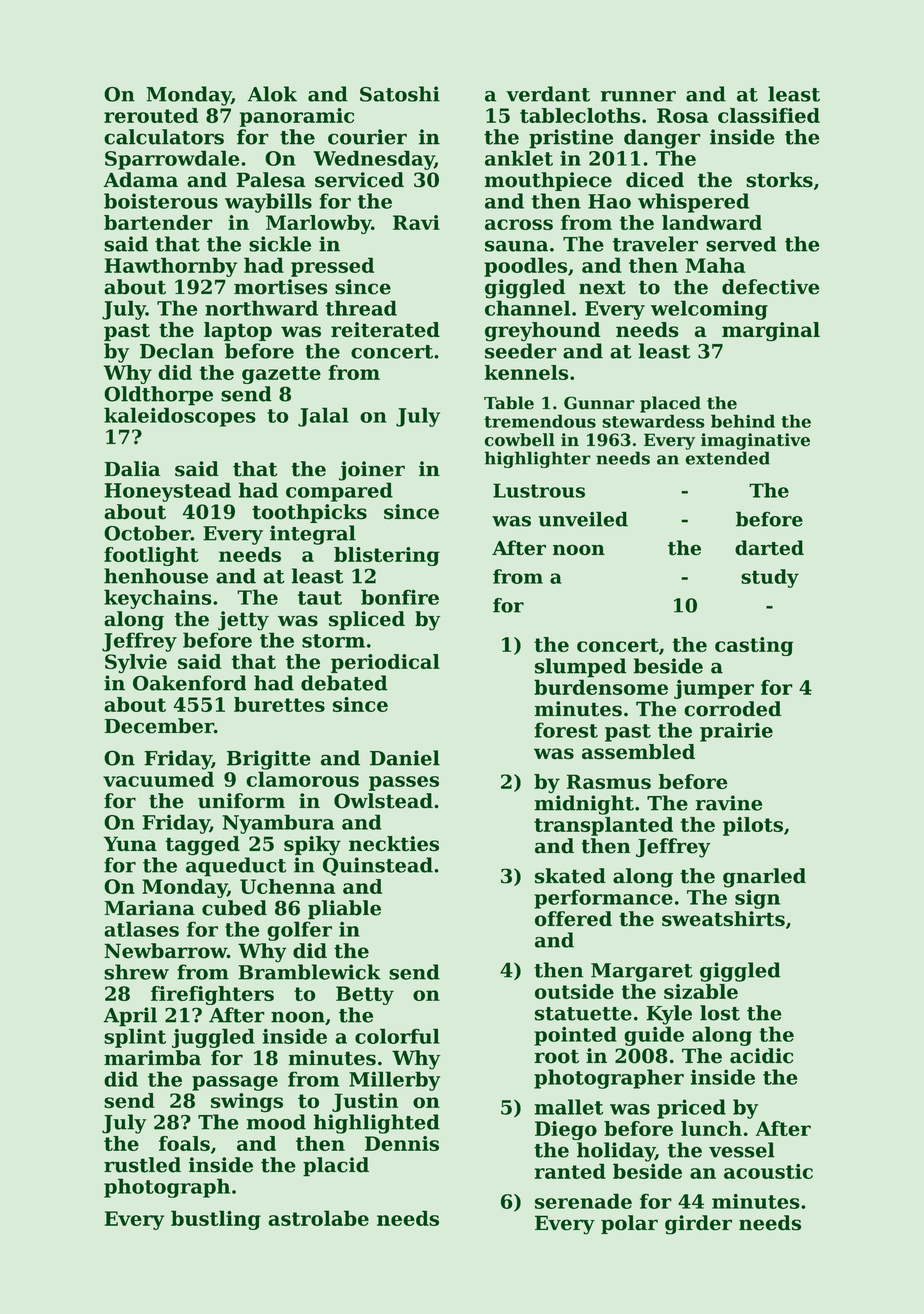 The width and height of the screenshot is (924, 1314). I want to click on defective, so click(770, 287).
